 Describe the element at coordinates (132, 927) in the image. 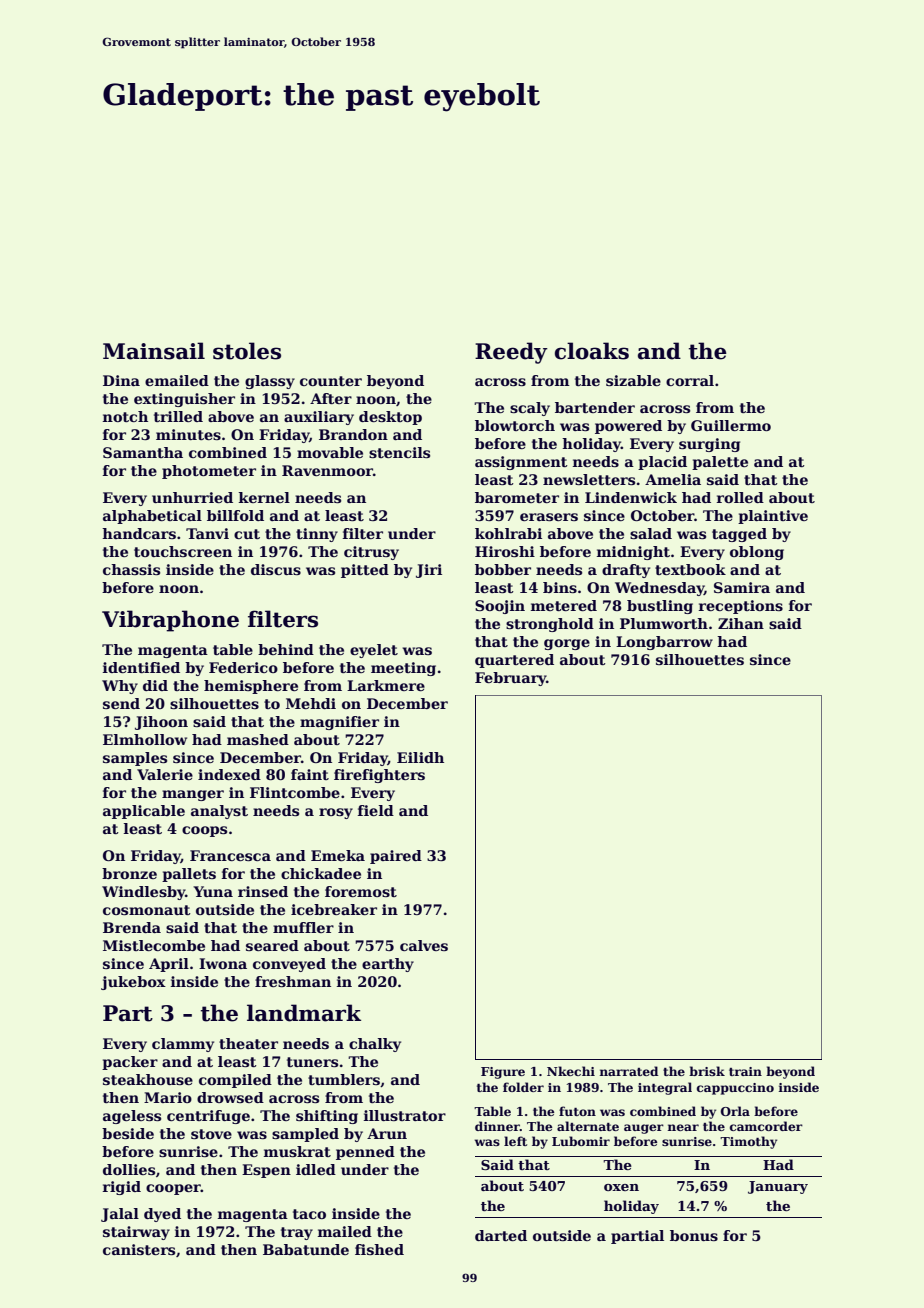

I see `Brenda` at that location.
